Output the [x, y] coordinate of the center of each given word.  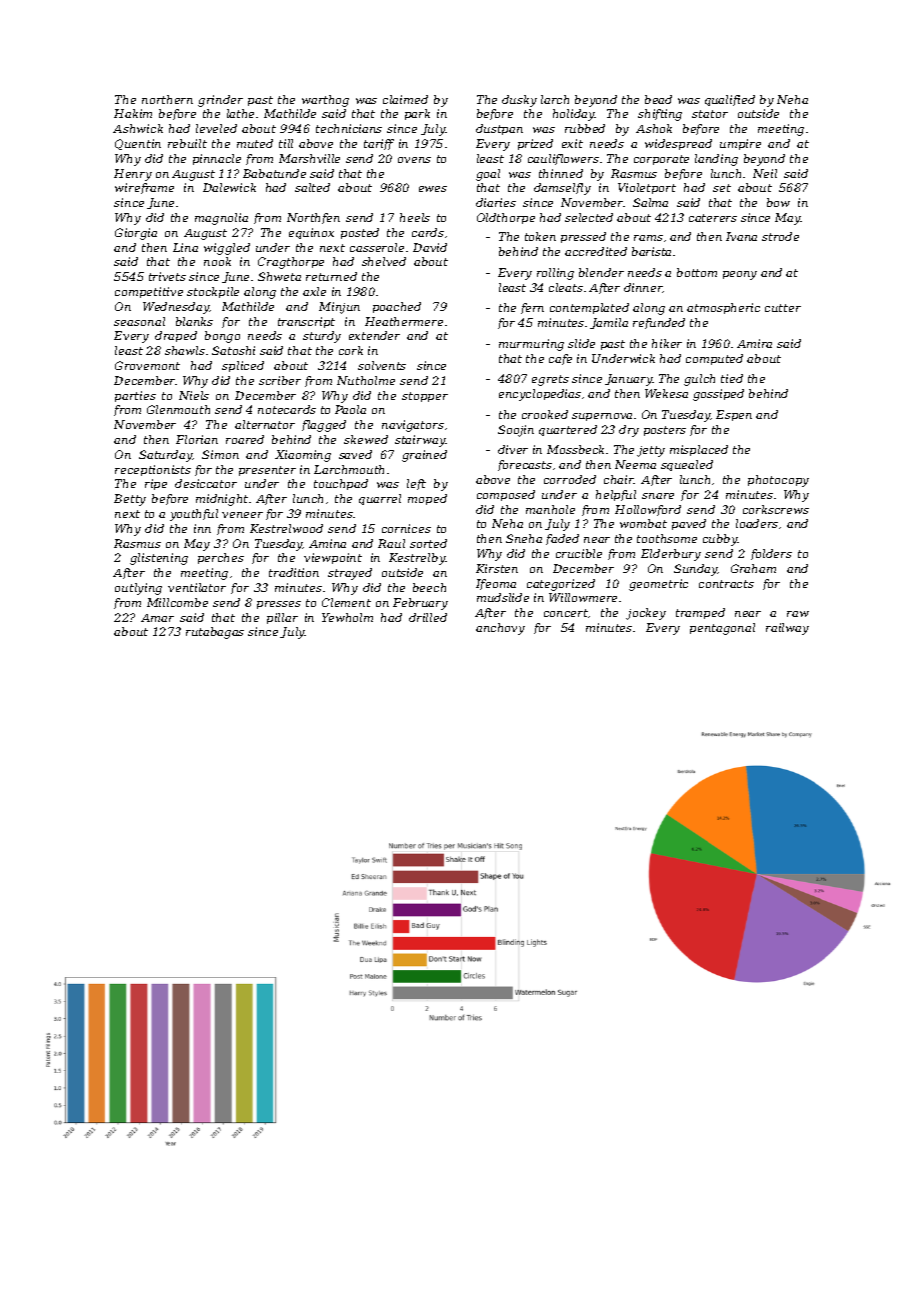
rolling [555, 274]
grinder [220, 101]
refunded [659, 323]
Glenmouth [178, 409]
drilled [428, 617]
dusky [519, 101]
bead [658, 99]
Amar [157, 618]
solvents [382, 365]
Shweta [279, 276]
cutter [783, 308]
